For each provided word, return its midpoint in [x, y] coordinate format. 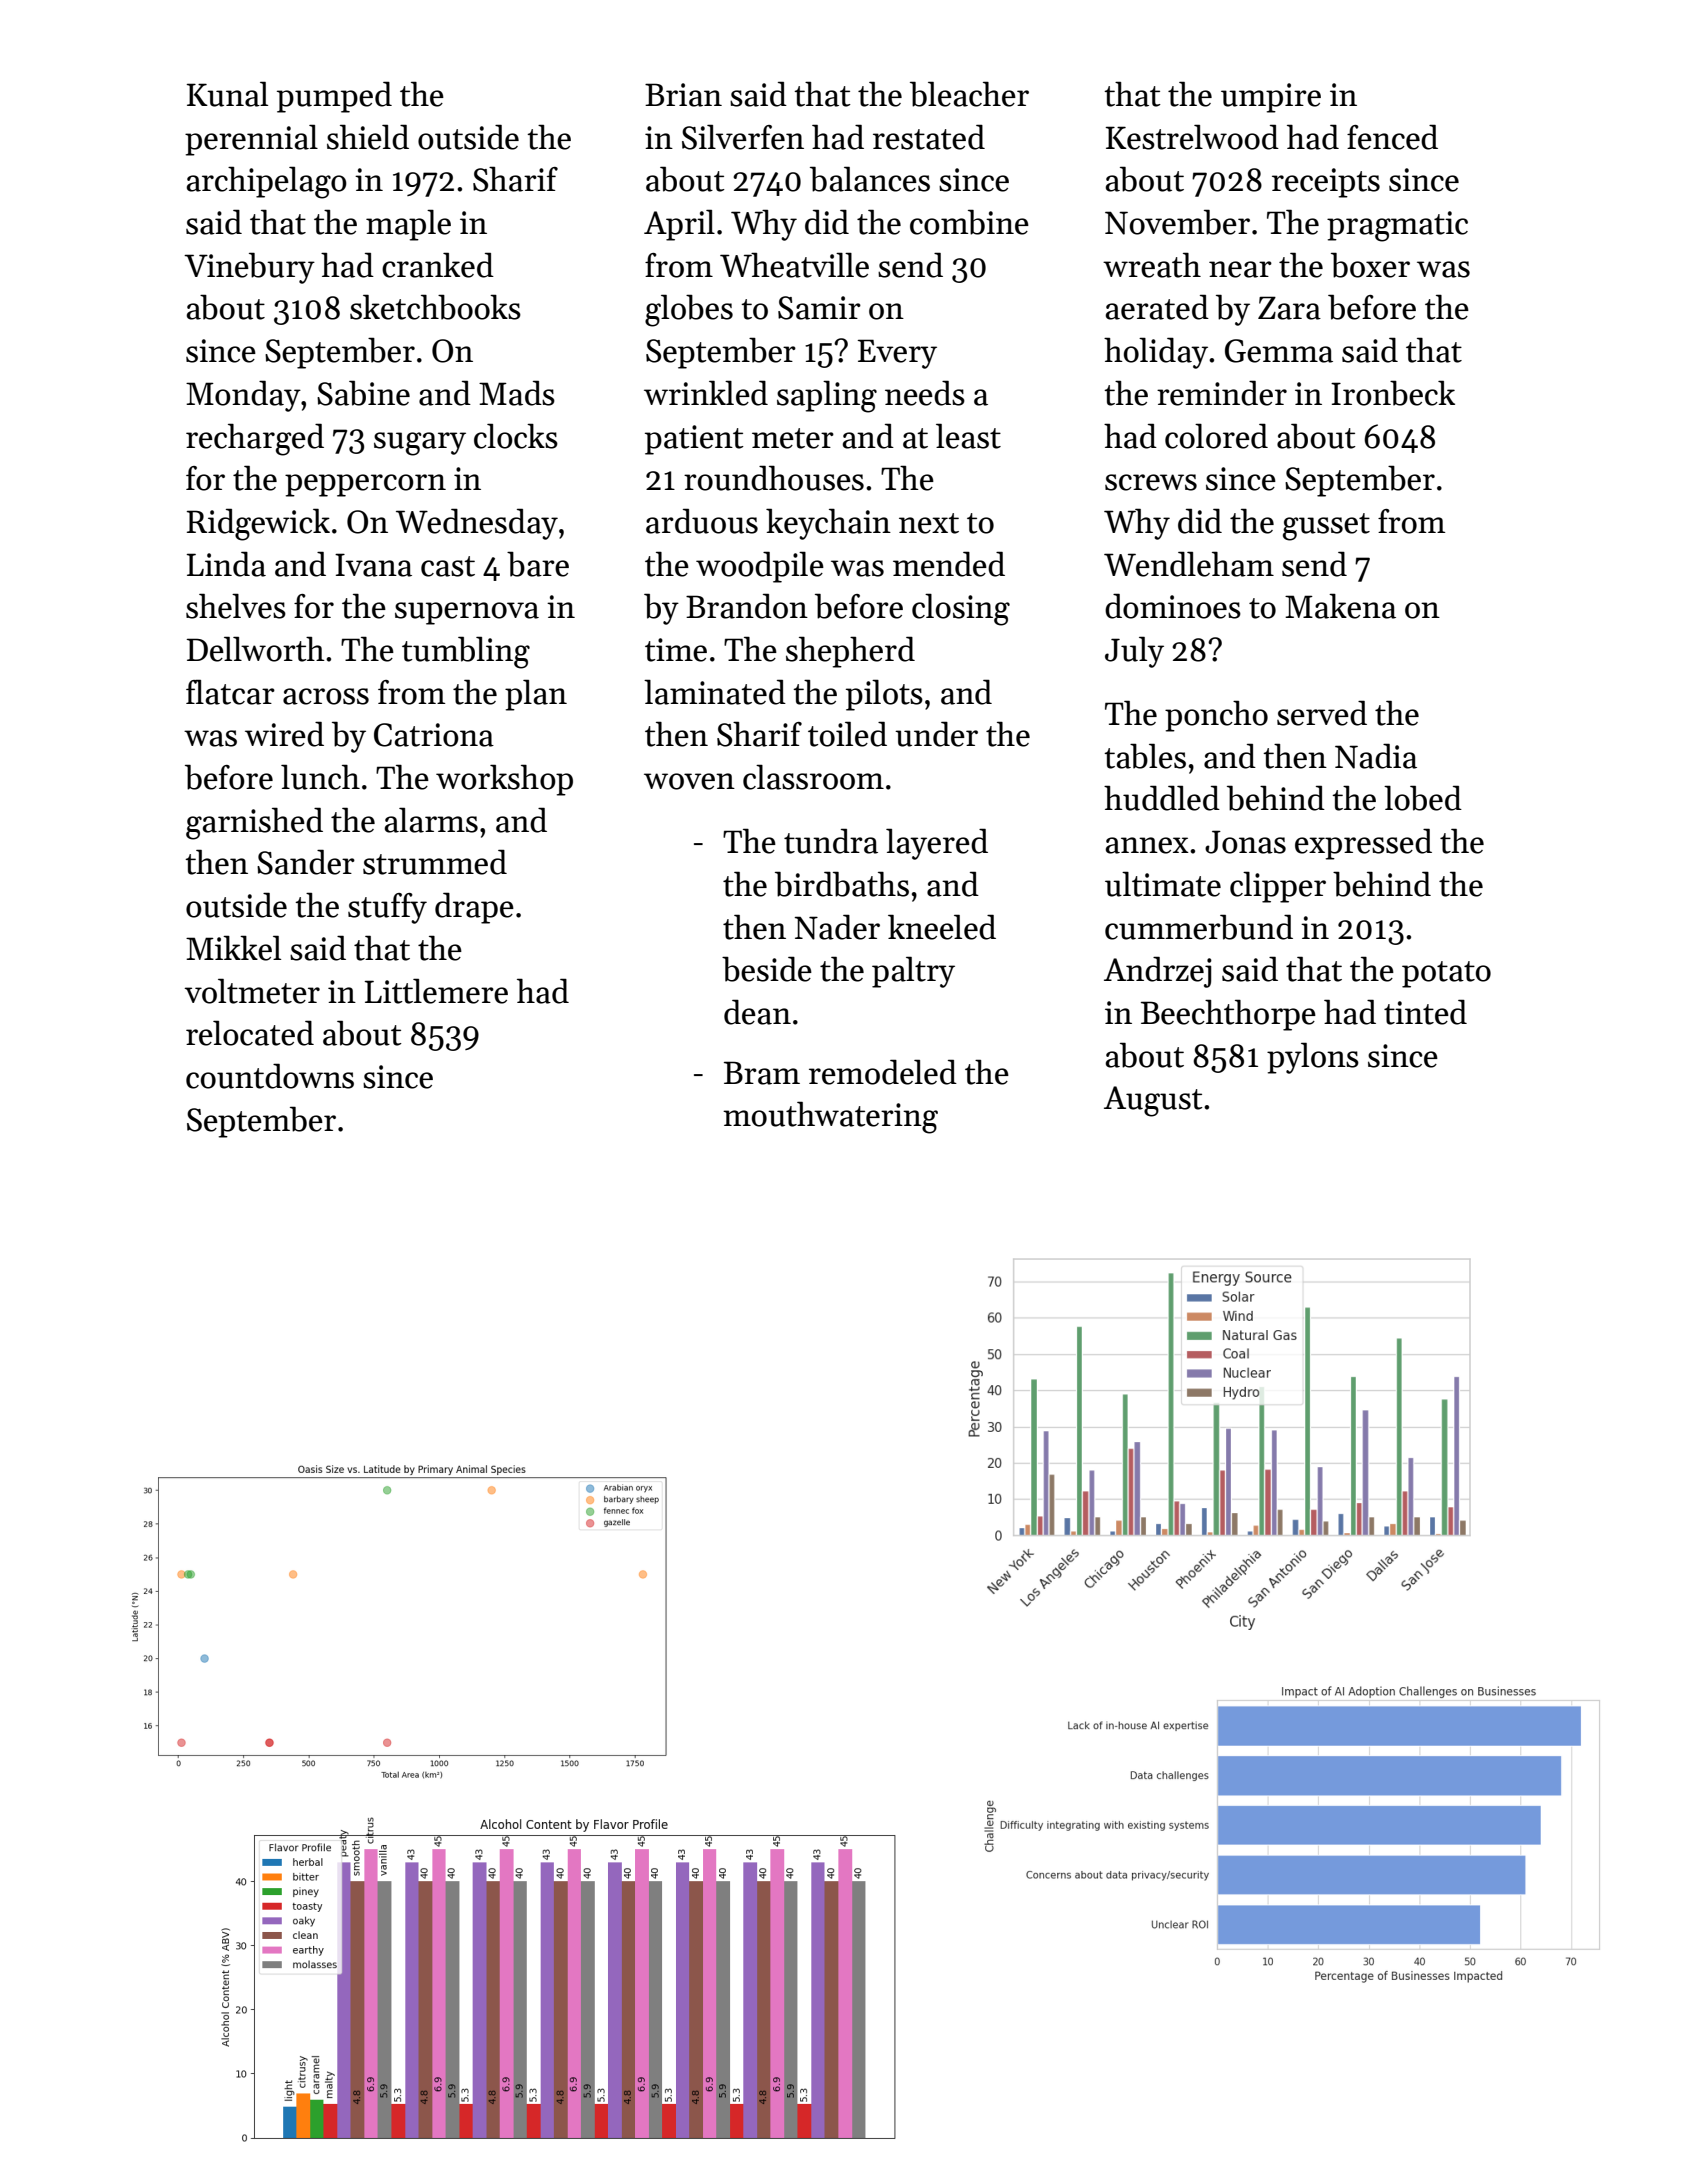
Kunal [227, 94]
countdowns [270, 1076]
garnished [254, 823]
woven [689, 781]
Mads [517, 393]
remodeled [883, 1072]
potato [1446, 974]
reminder [1222, 393]
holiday [1156, 353]
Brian [683, 95]
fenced [1392, 137]
